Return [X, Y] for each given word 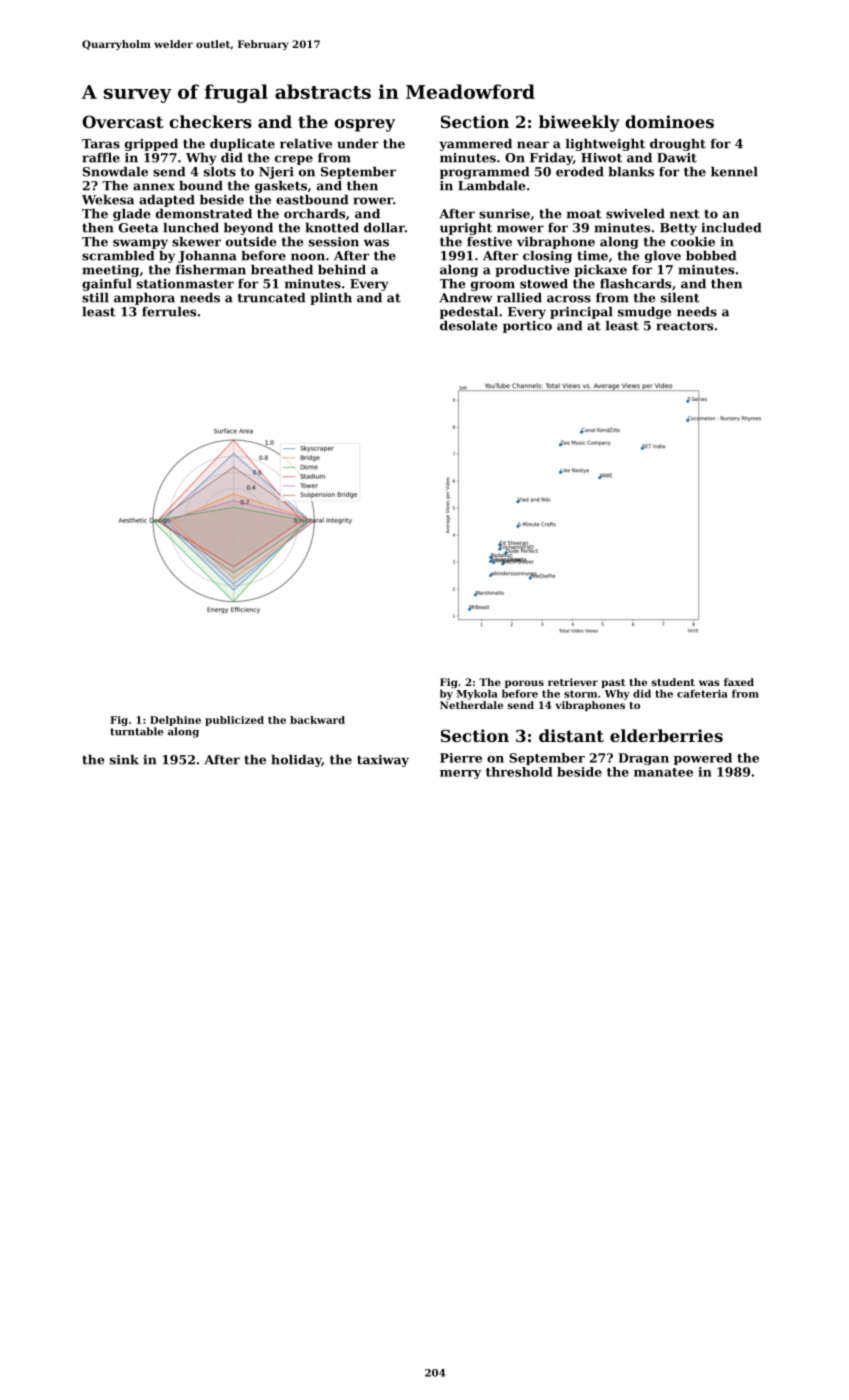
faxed [739, 682]
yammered [475, 144]
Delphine [175, 721]
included [731, 227]
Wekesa [108, 199]
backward [317, 720]
